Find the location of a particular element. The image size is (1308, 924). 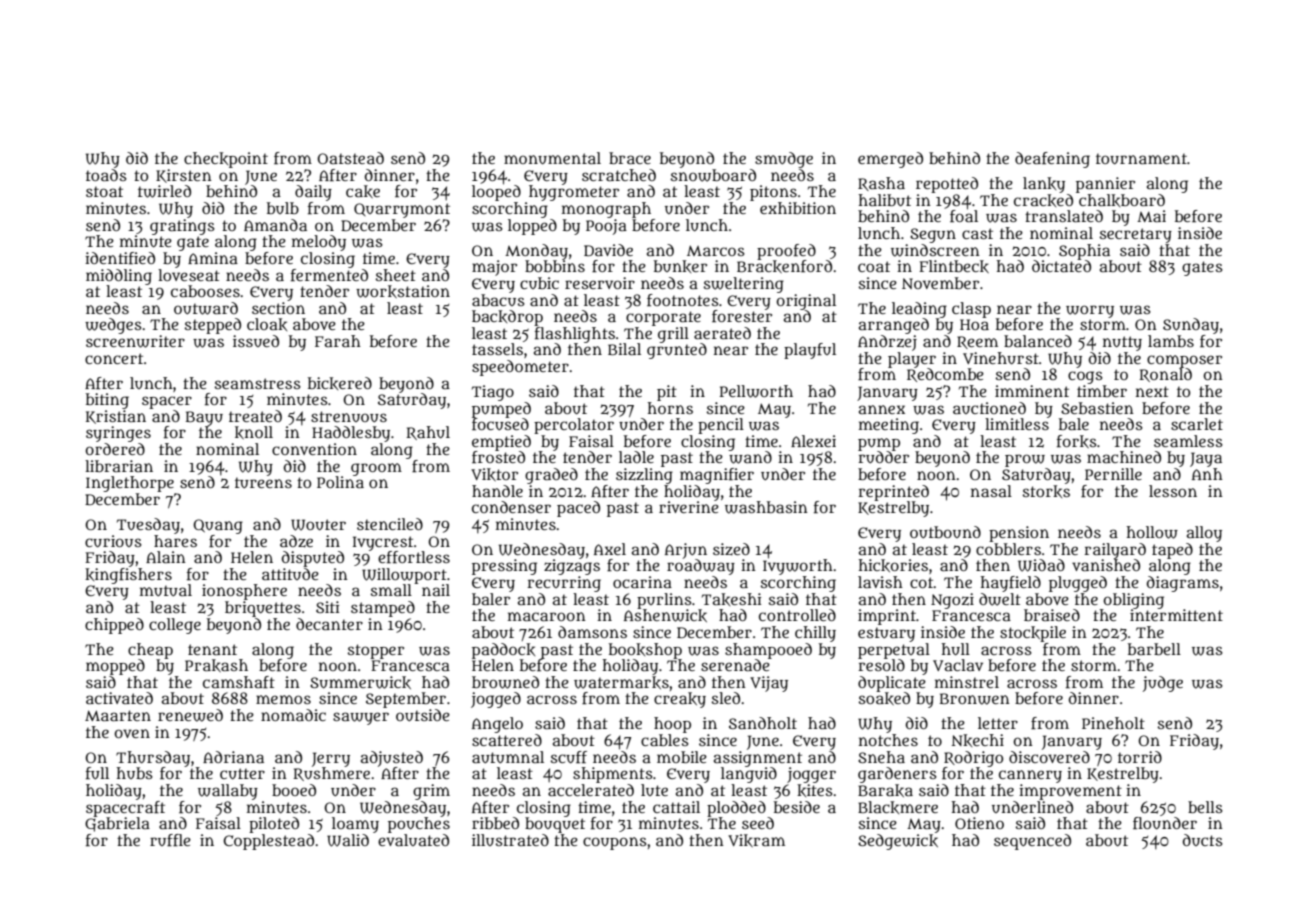

stopper is located at coordinates (376, 651).
